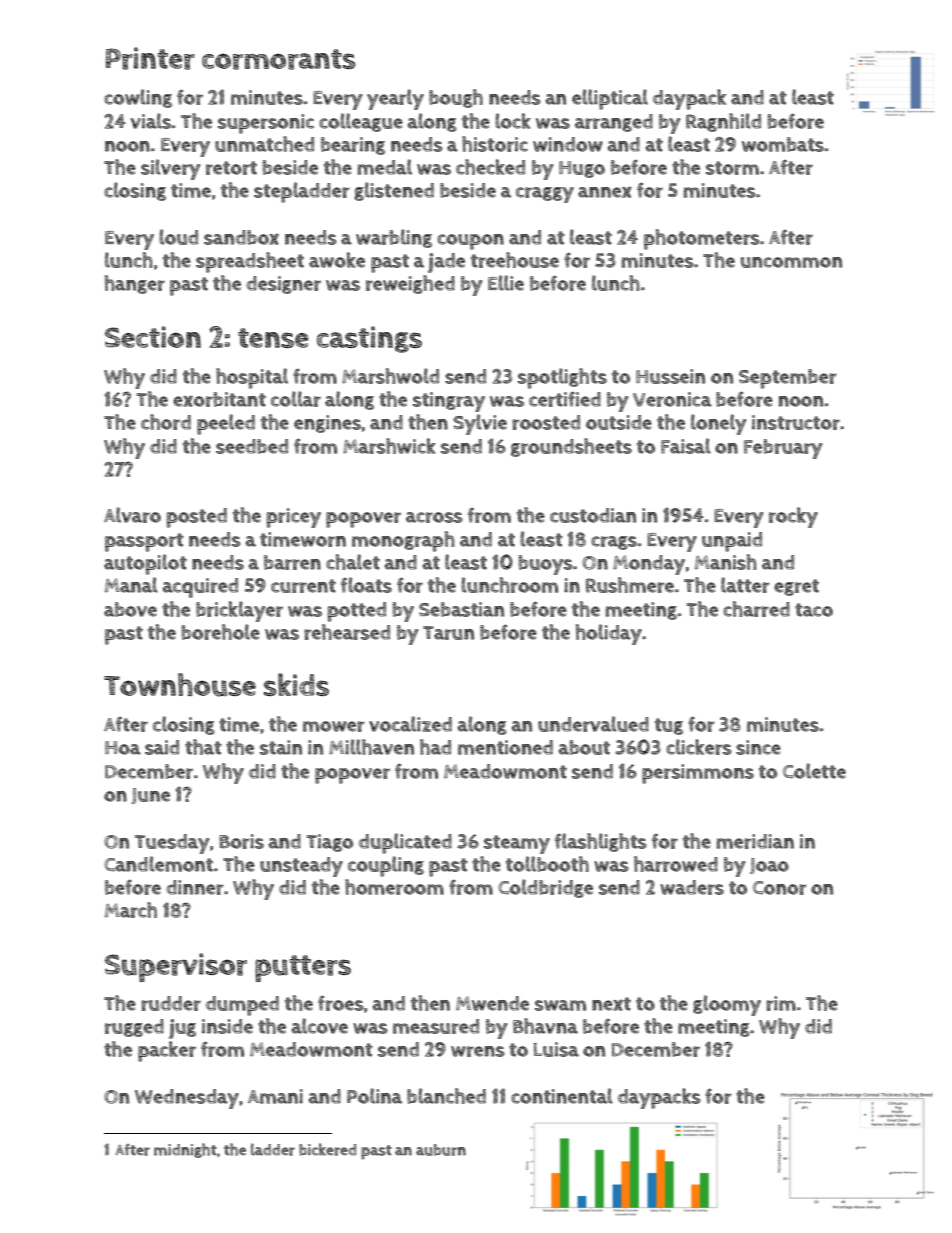 This image has width=952, height=1233. What do you see at coordinates (166, 422) in the image?
I see `chord` at bounding box center [166, 422].
